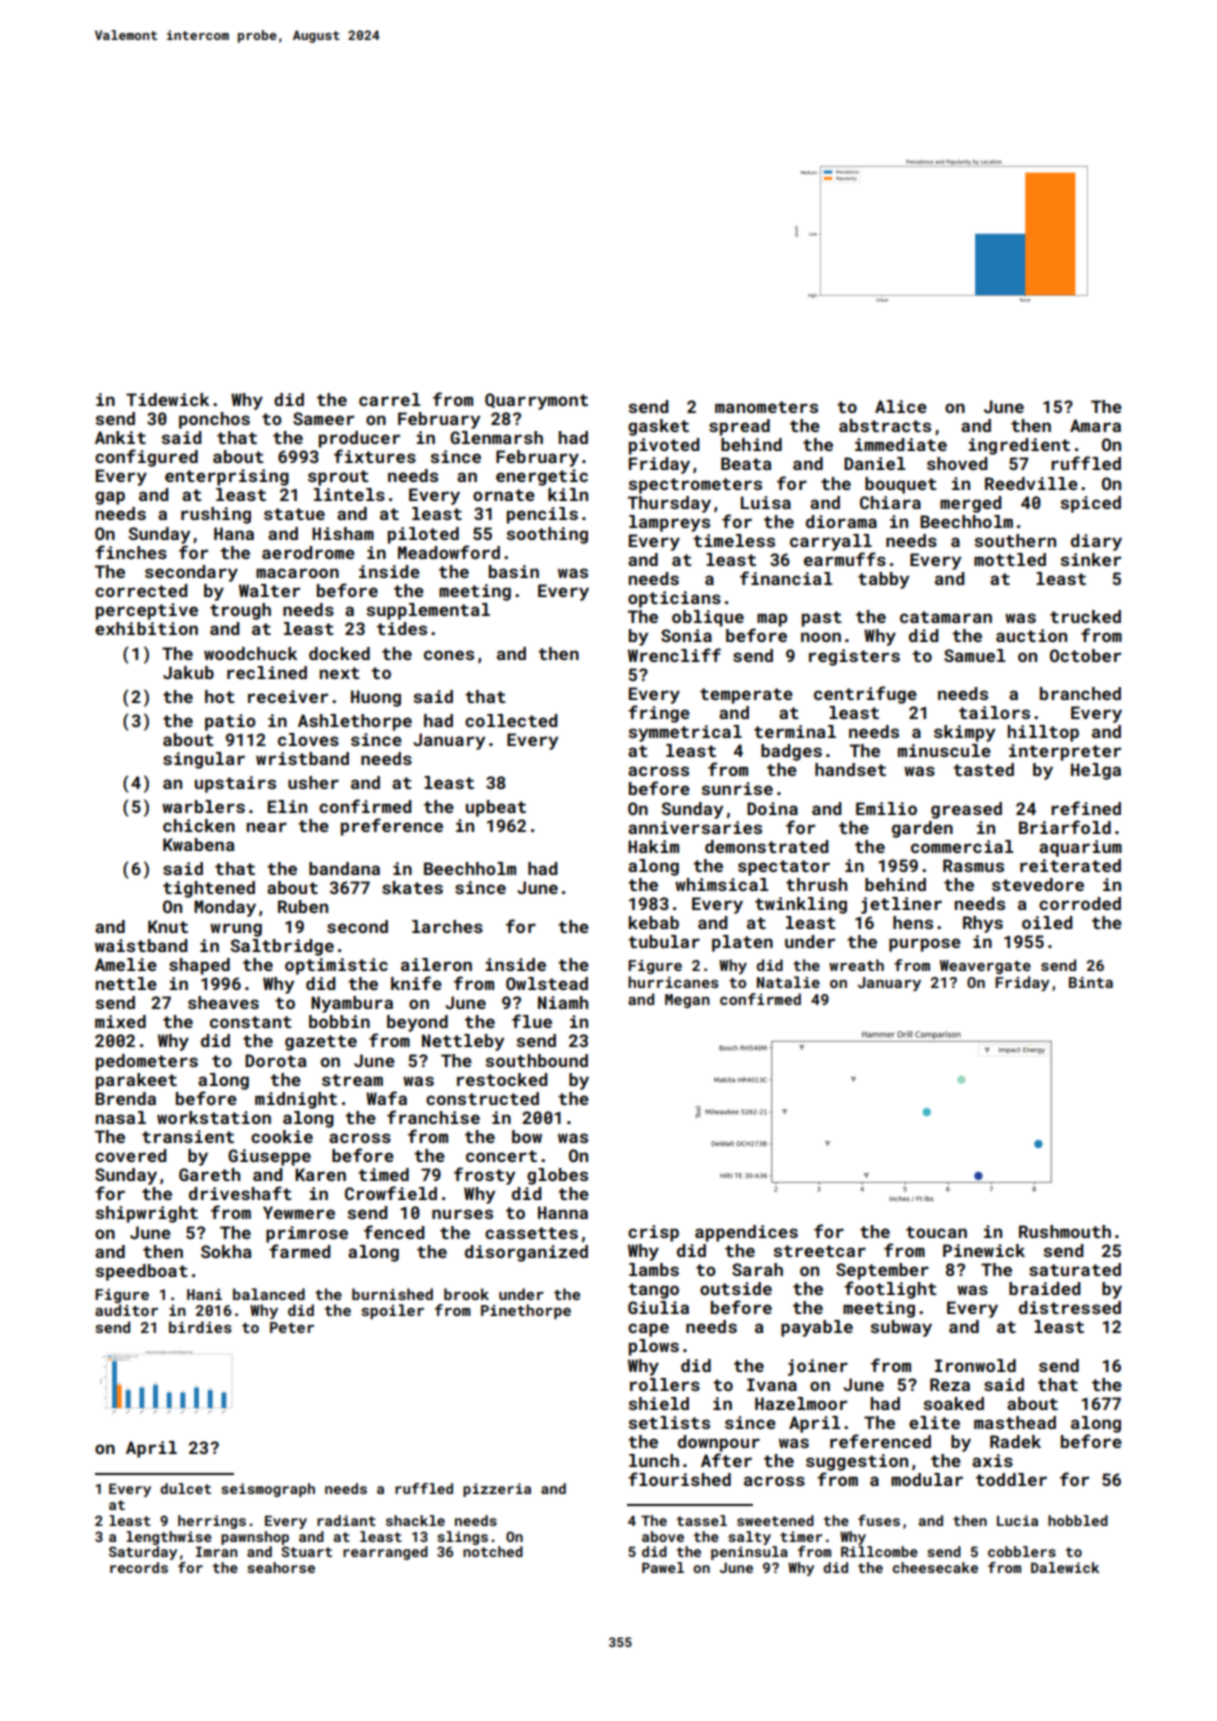 Image resolution: width=1217 pixels, height=1721 pixels. Describe the element at coordinates (801, 1403) in the document. I see `Hazelmoor` at that location.
